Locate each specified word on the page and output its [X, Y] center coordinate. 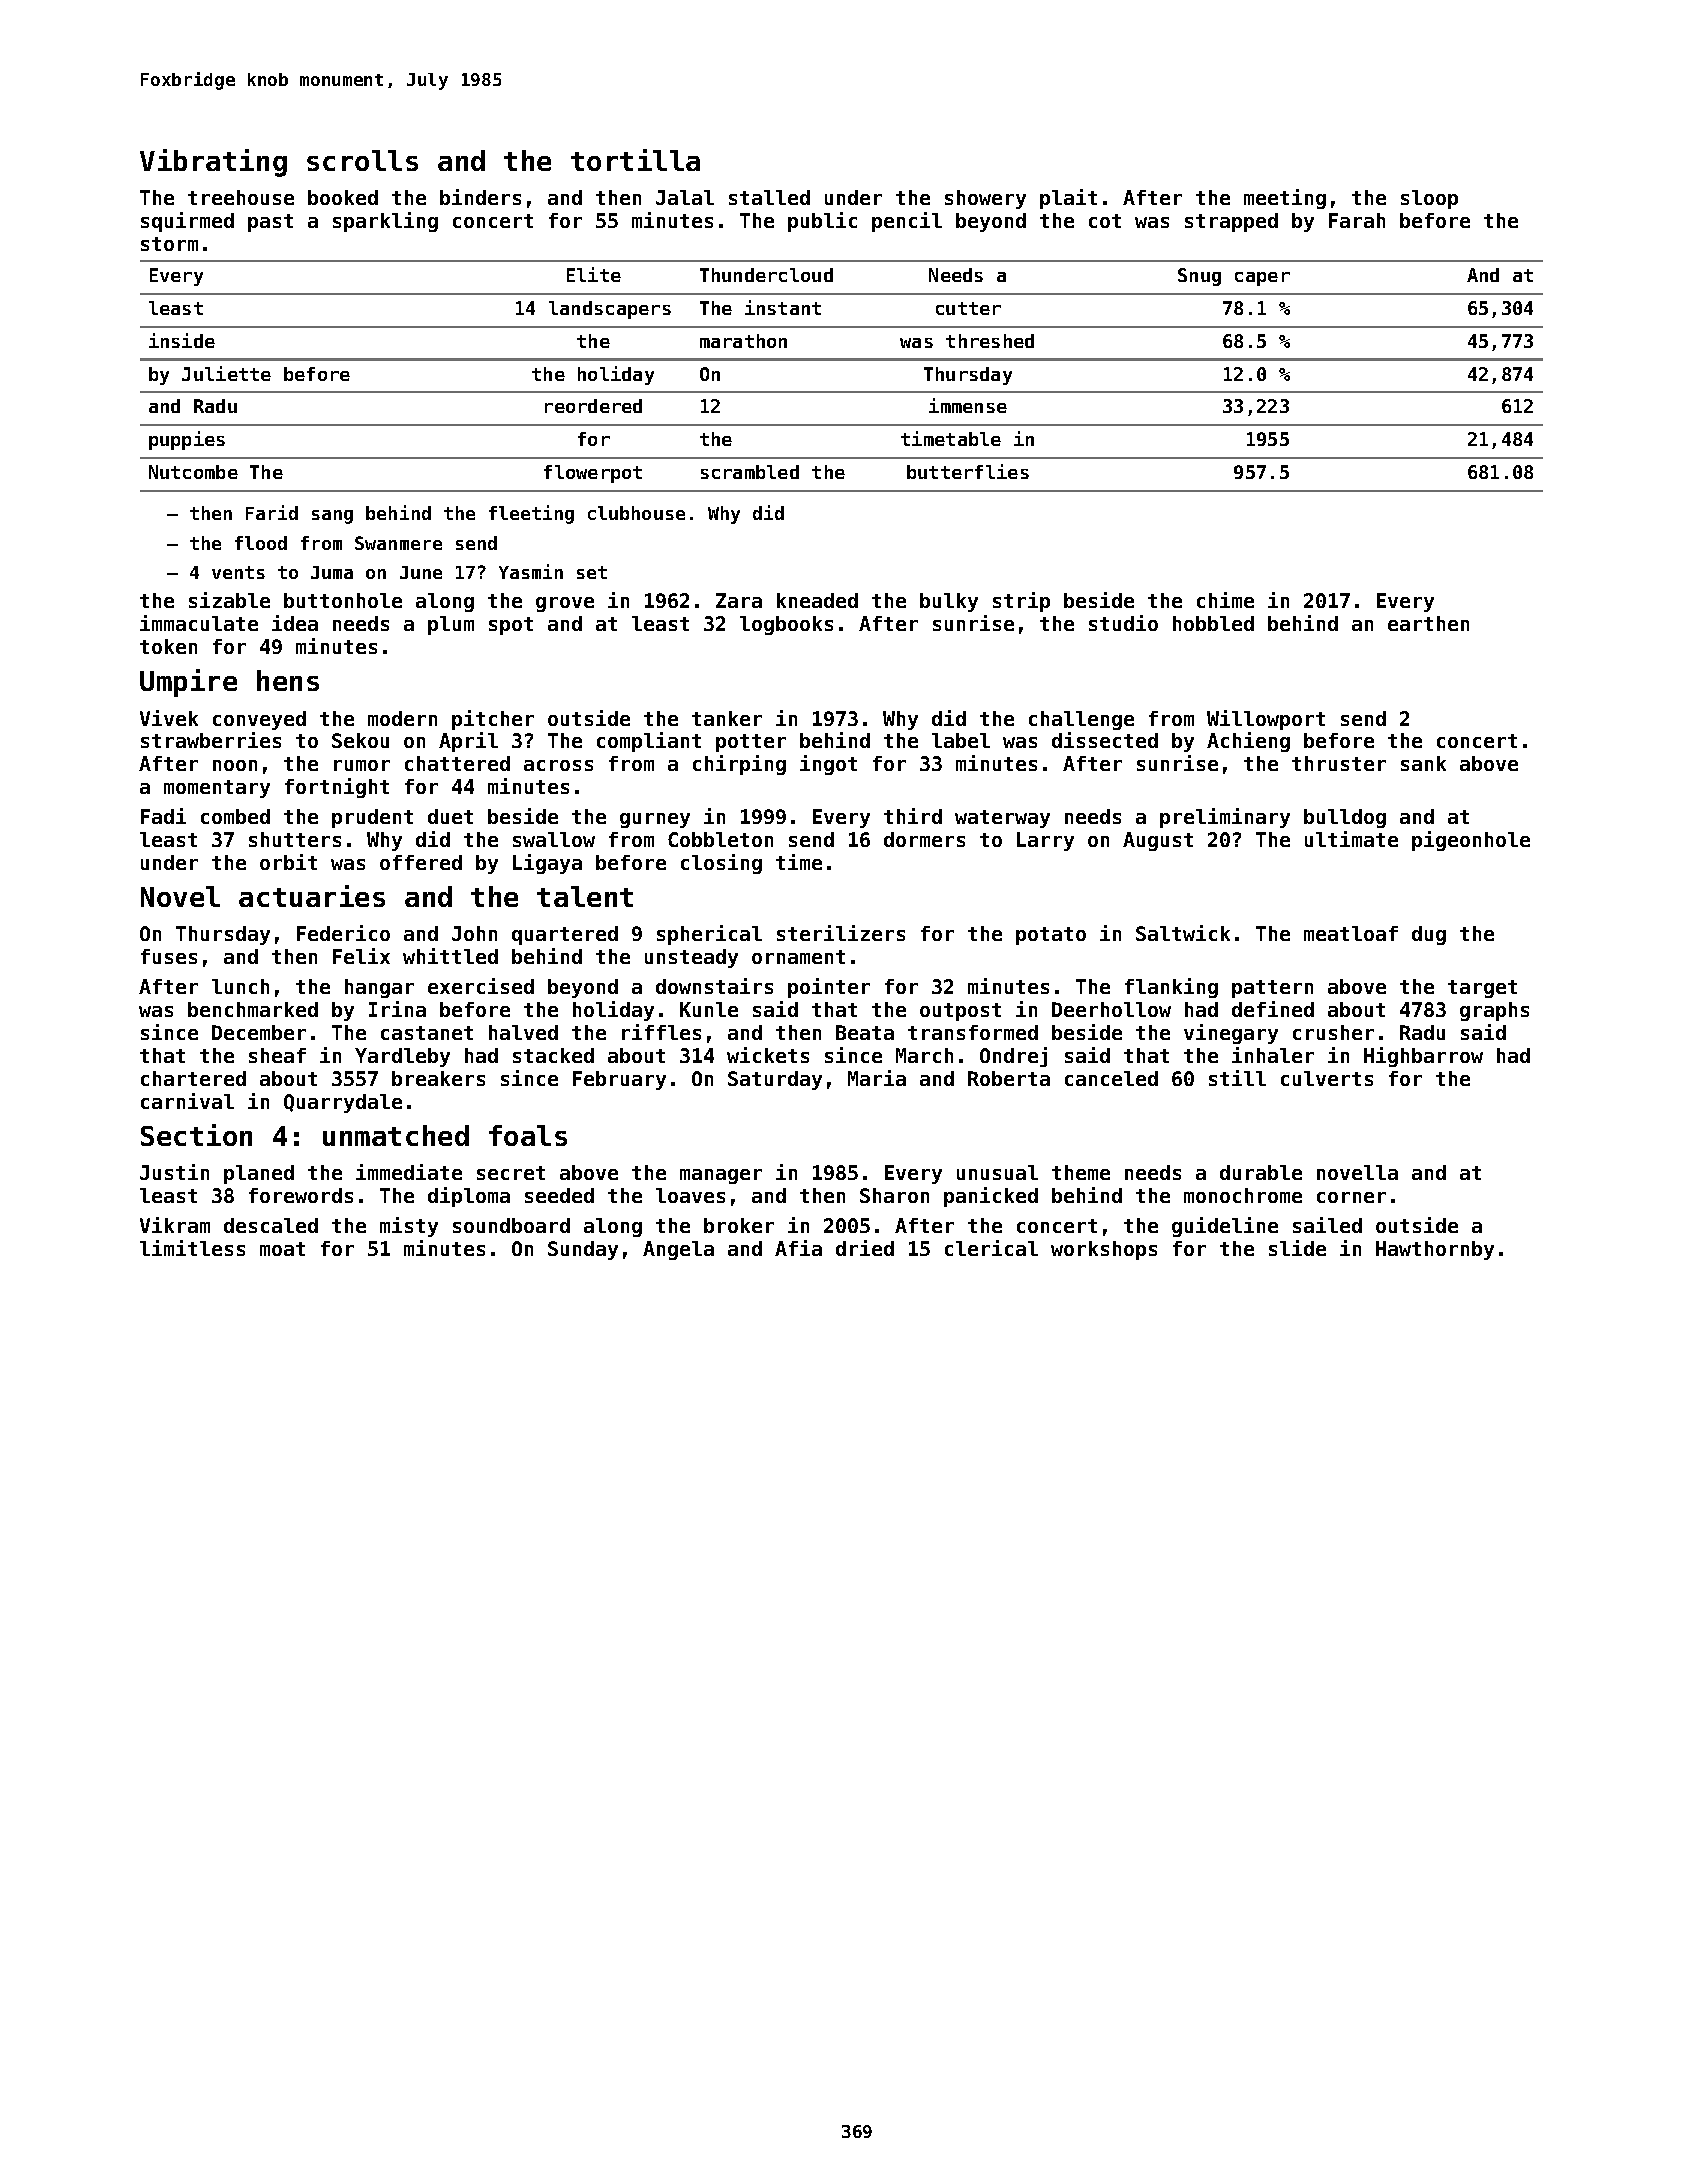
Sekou [360, 740]
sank [1423, 763]
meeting [1285, 199]
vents [238, 572]
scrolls [362, 160]
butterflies [968, 471]
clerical [991, 1248]
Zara [739, 600]
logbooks [786, 625]
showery [985, 199]
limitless [192, 1248]
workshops [1104, 1250]
